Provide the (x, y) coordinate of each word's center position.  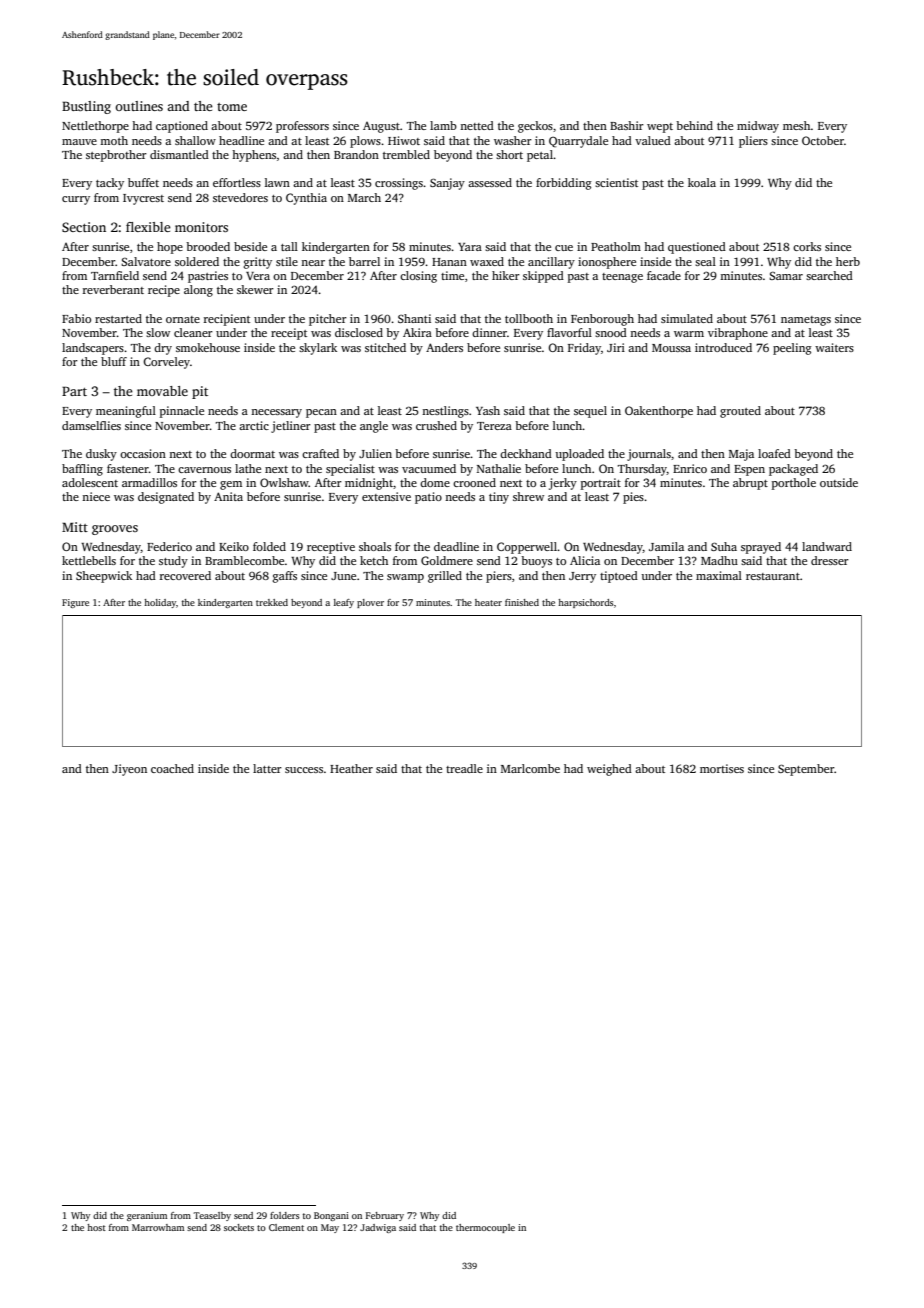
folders (285, 1215)
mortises (722, 768)
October (823, 140)
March (364, 197)
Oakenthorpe (659, 412)
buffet (143, 182)
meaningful (126, 412)
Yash (488, 410)
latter (267, 768)
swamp (405, 578)
